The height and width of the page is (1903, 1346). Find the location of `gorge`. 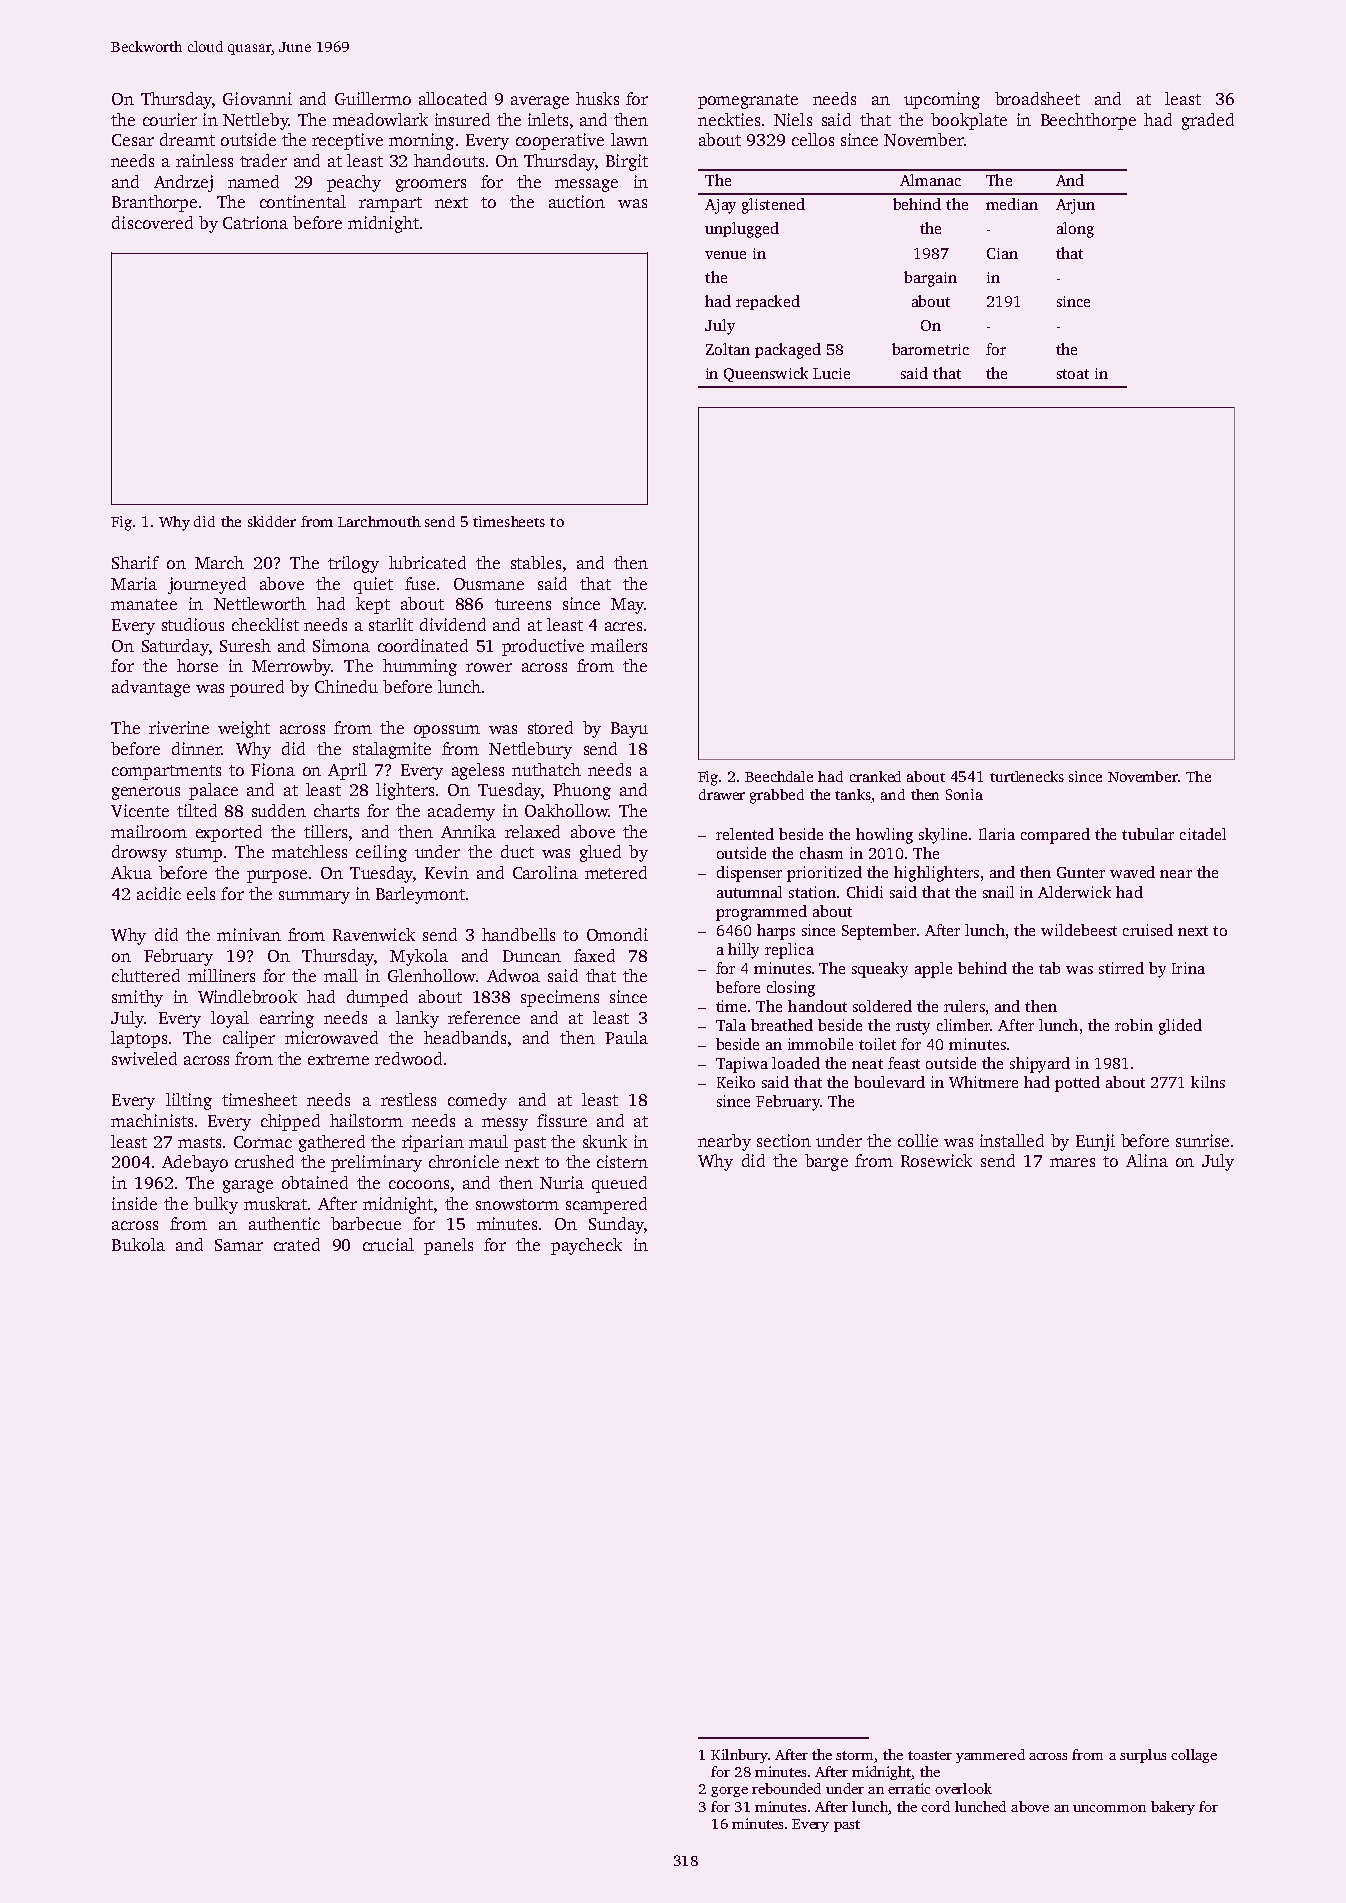

gorge is located at coordinates (729, 1792).
